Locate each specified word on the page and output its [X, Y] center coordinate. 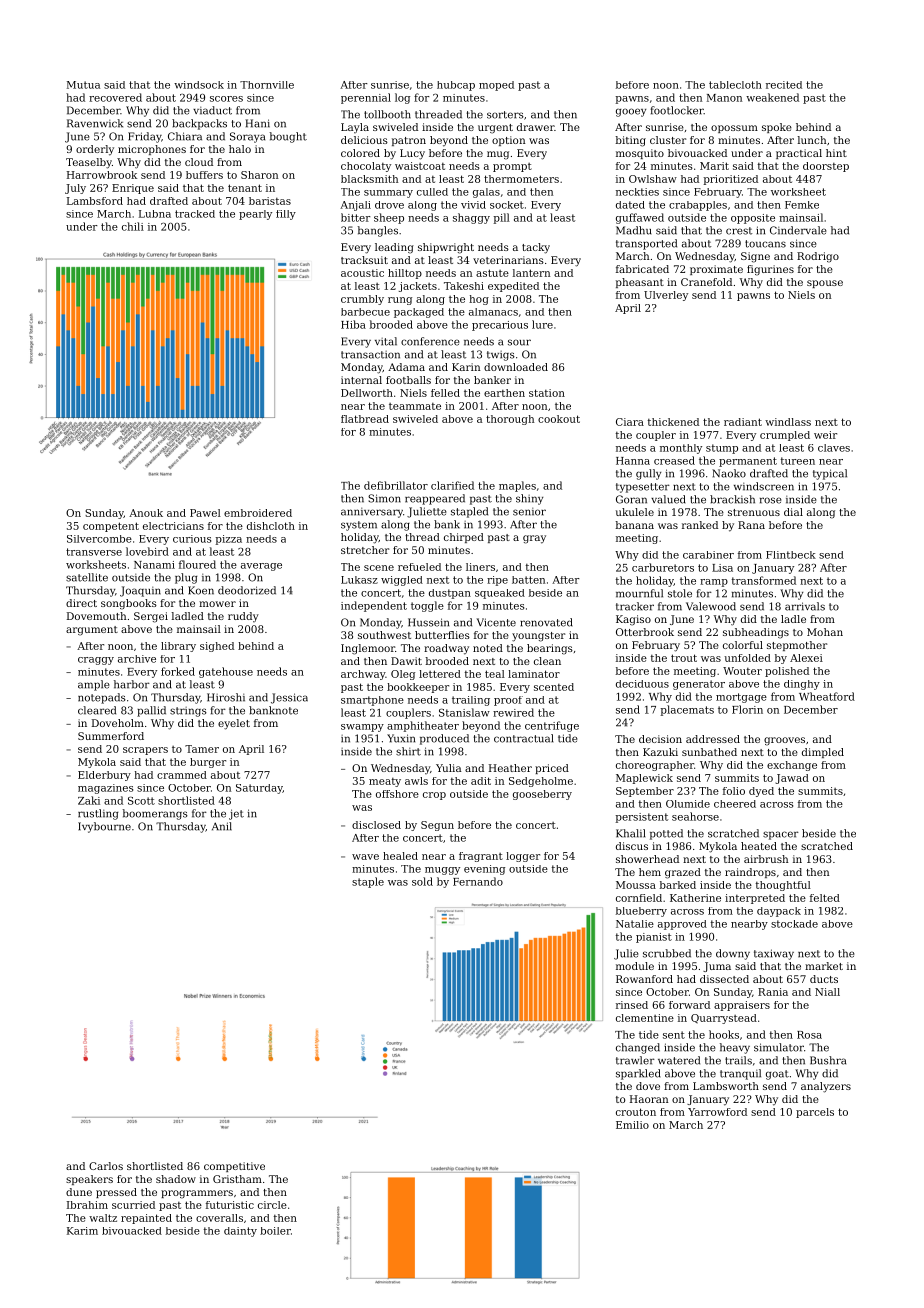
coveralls [219, 1218]
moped [496, 86]
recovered [115, 97]
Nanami [154, 565]
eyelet [234, 724]
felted [825, 898]
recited [784, 85]
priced [552, 769]
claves [834, 448]
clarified [452, 485]
